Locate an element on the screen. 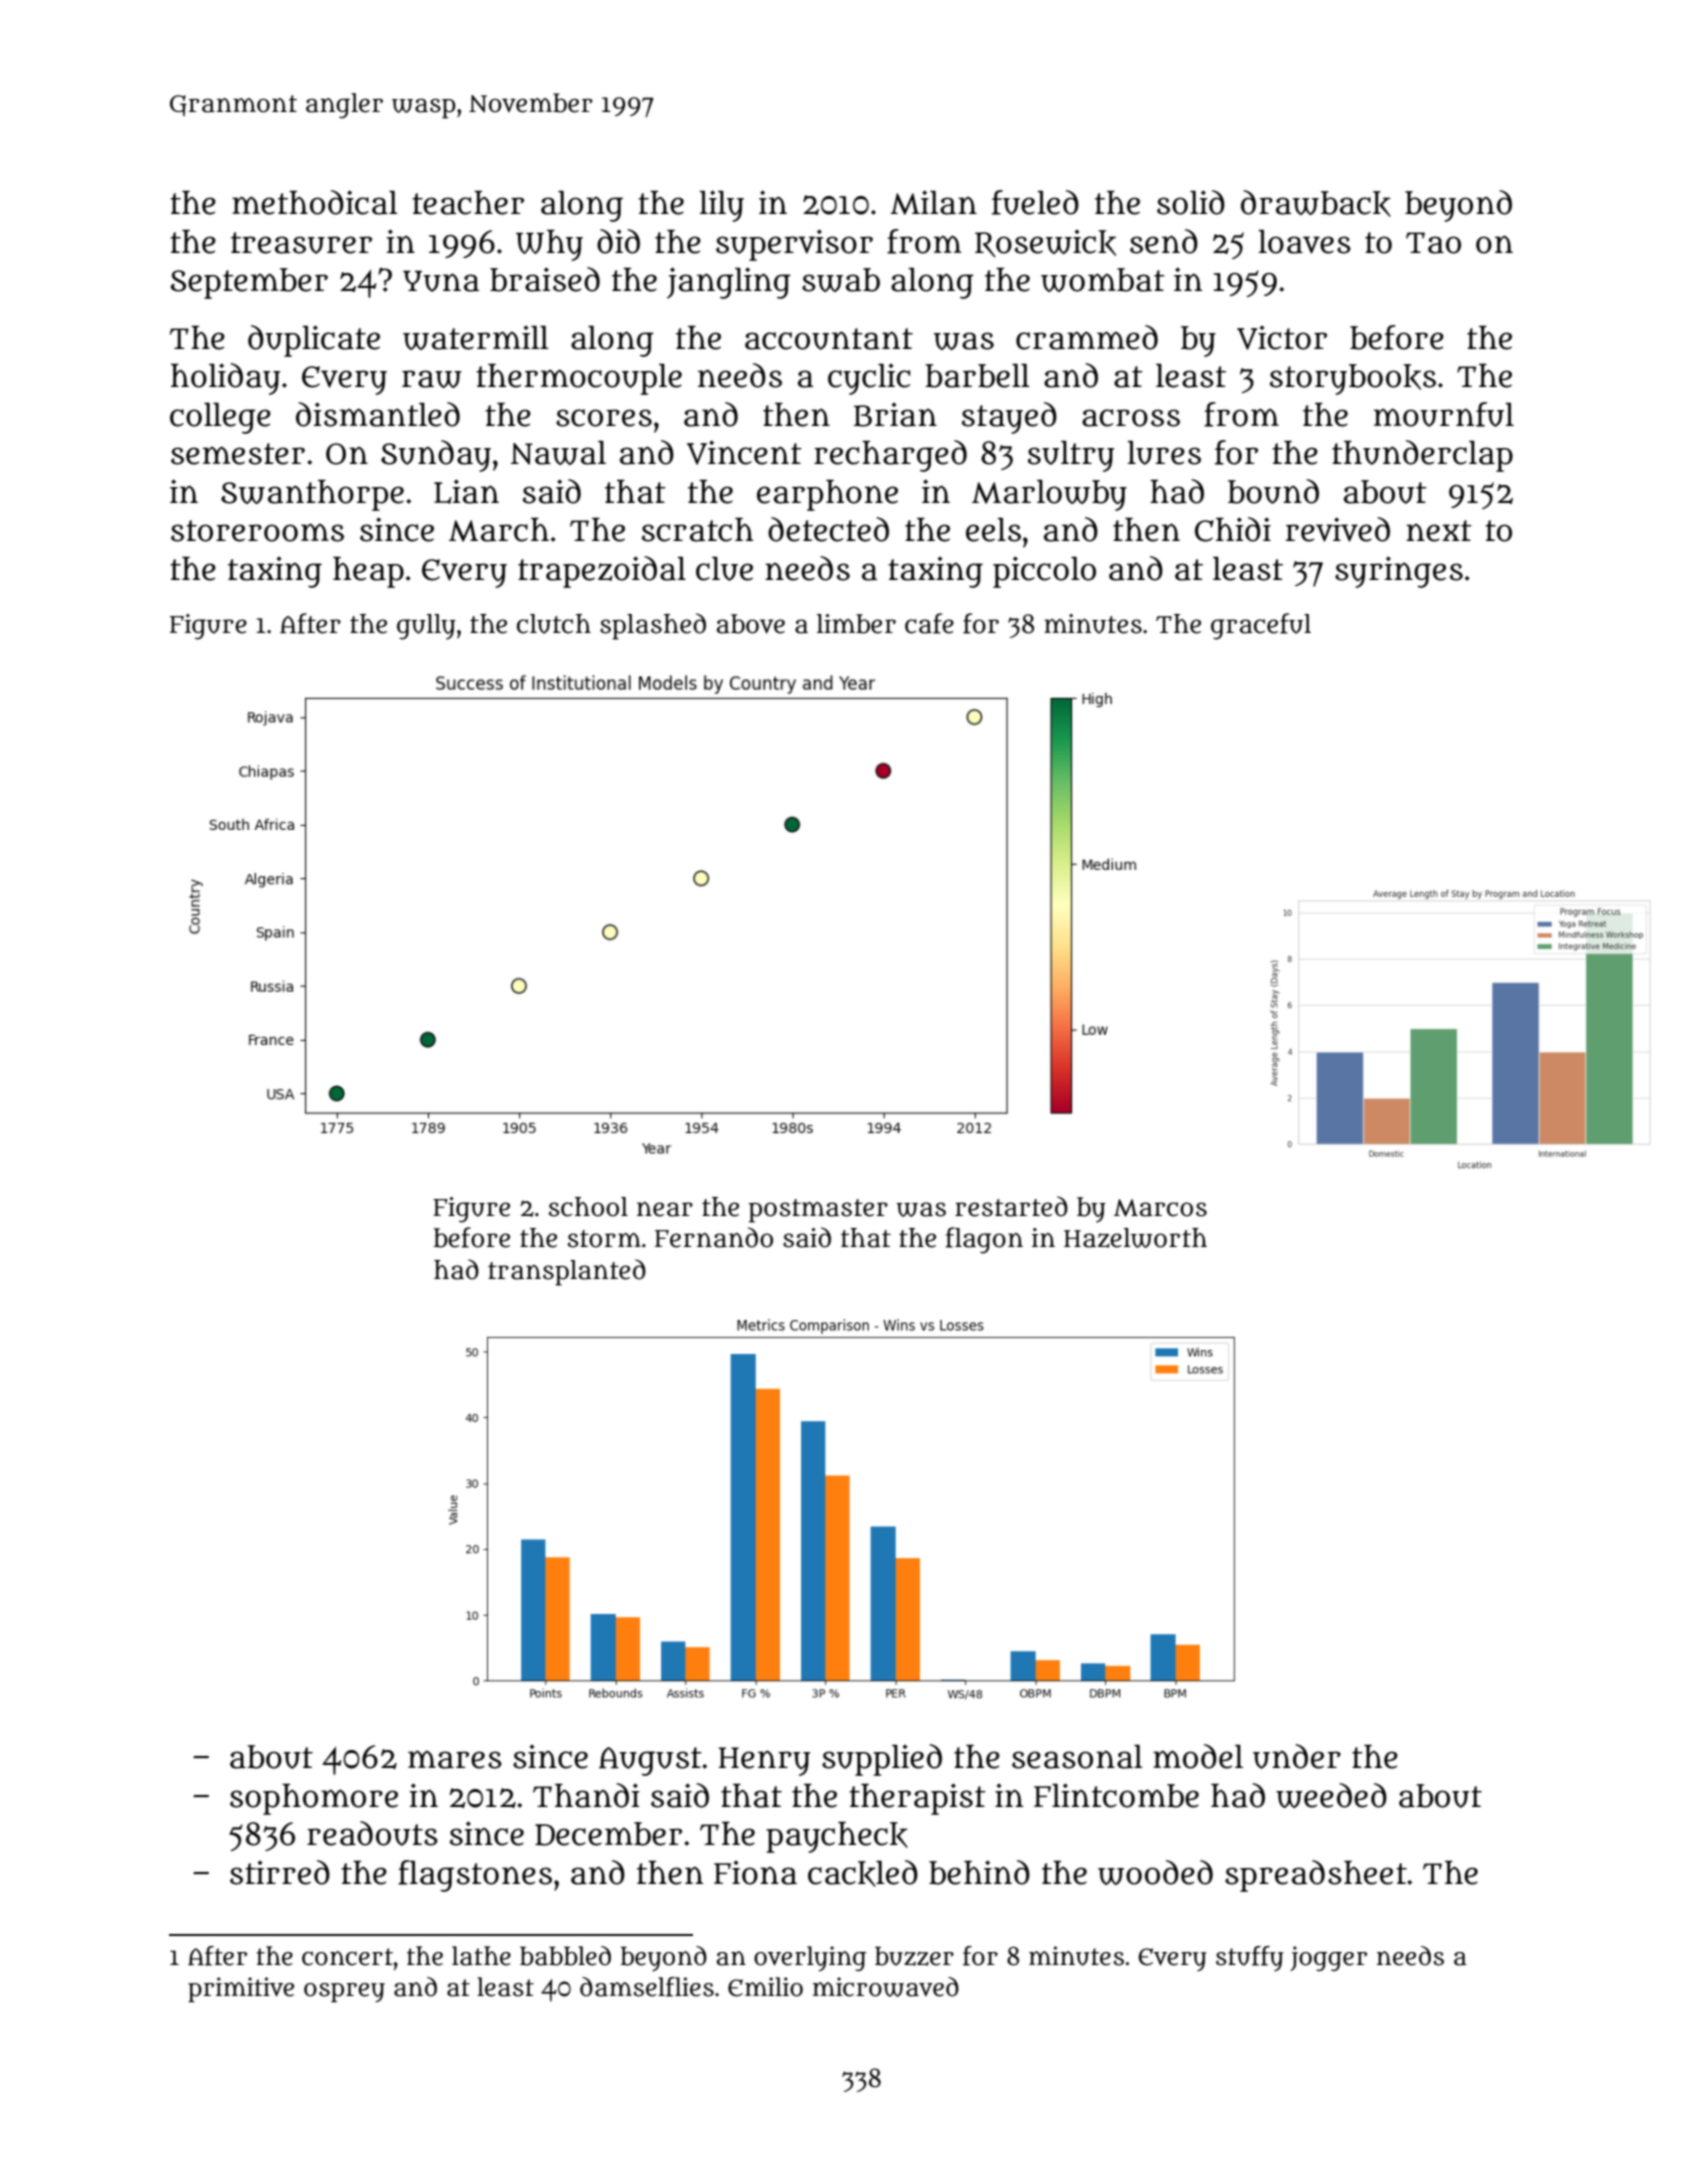 This screenshot has width=1683, height=2178. jogger is located at coordinates (1328, 1958).
